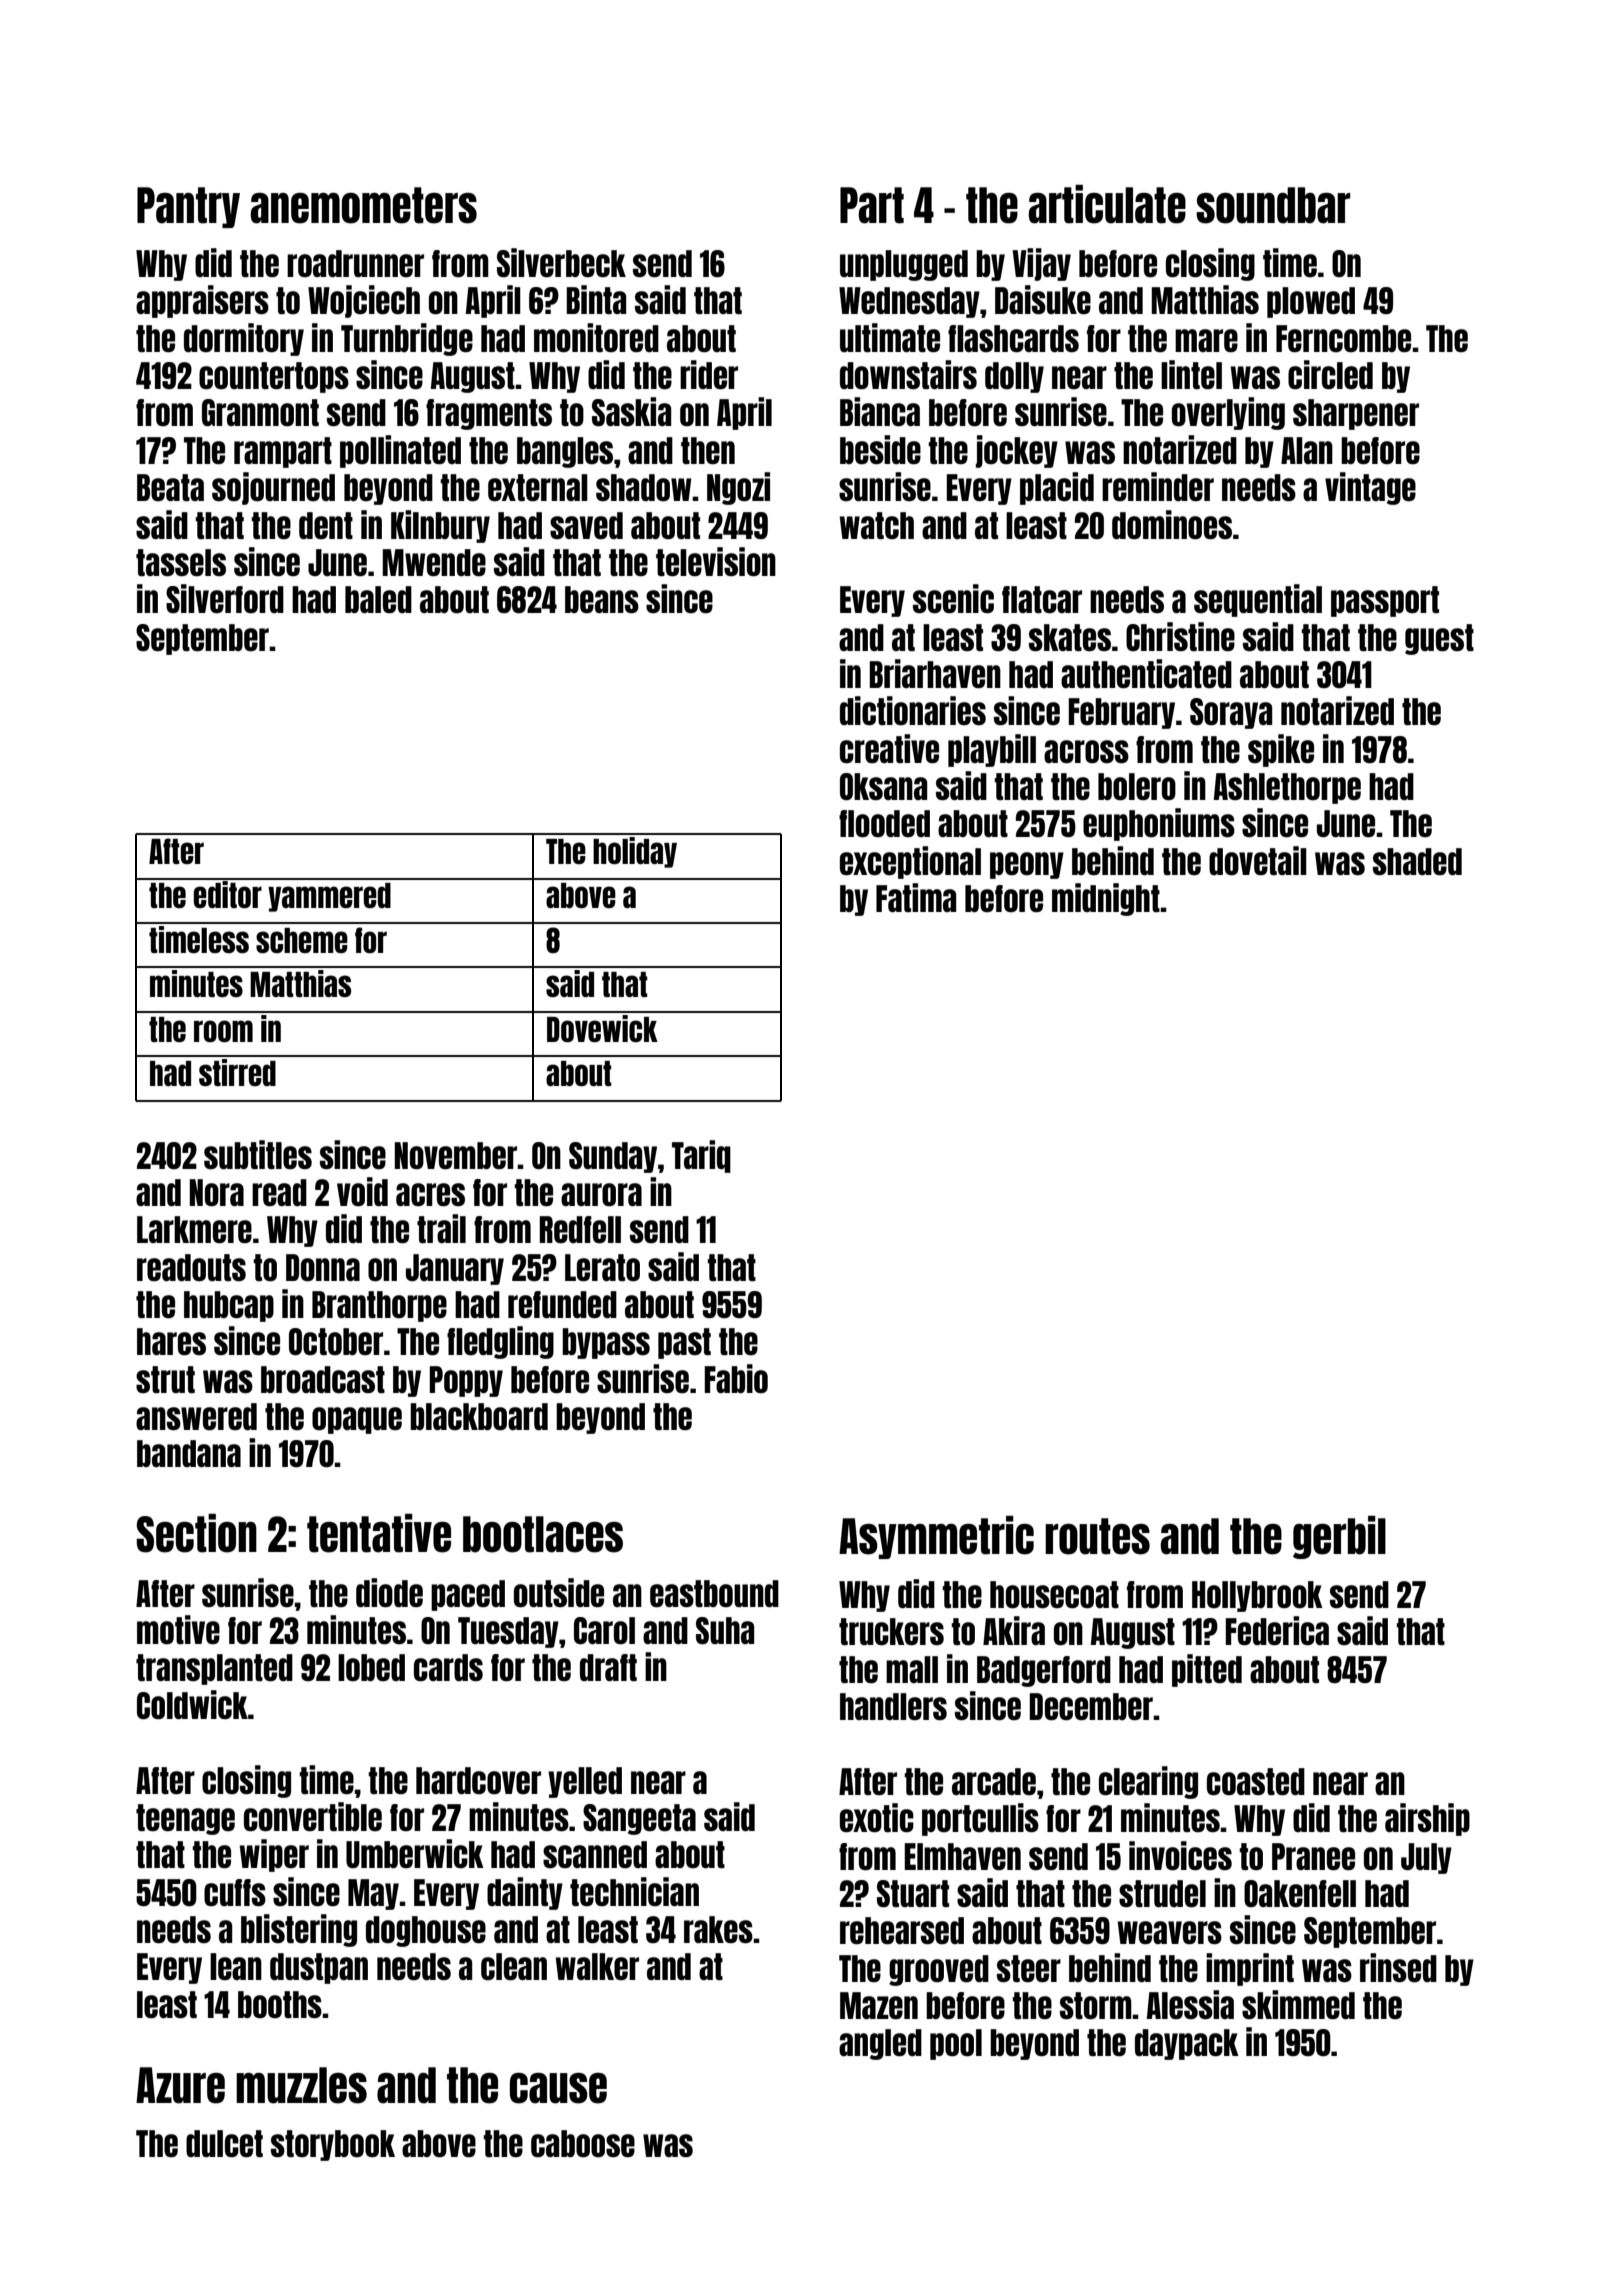 This screenshot has height=2292, width=1620. What do you see at coordinates (1273, 205) in the screenshot?
I see `soundbar` at bounding box center [1273, 205].
